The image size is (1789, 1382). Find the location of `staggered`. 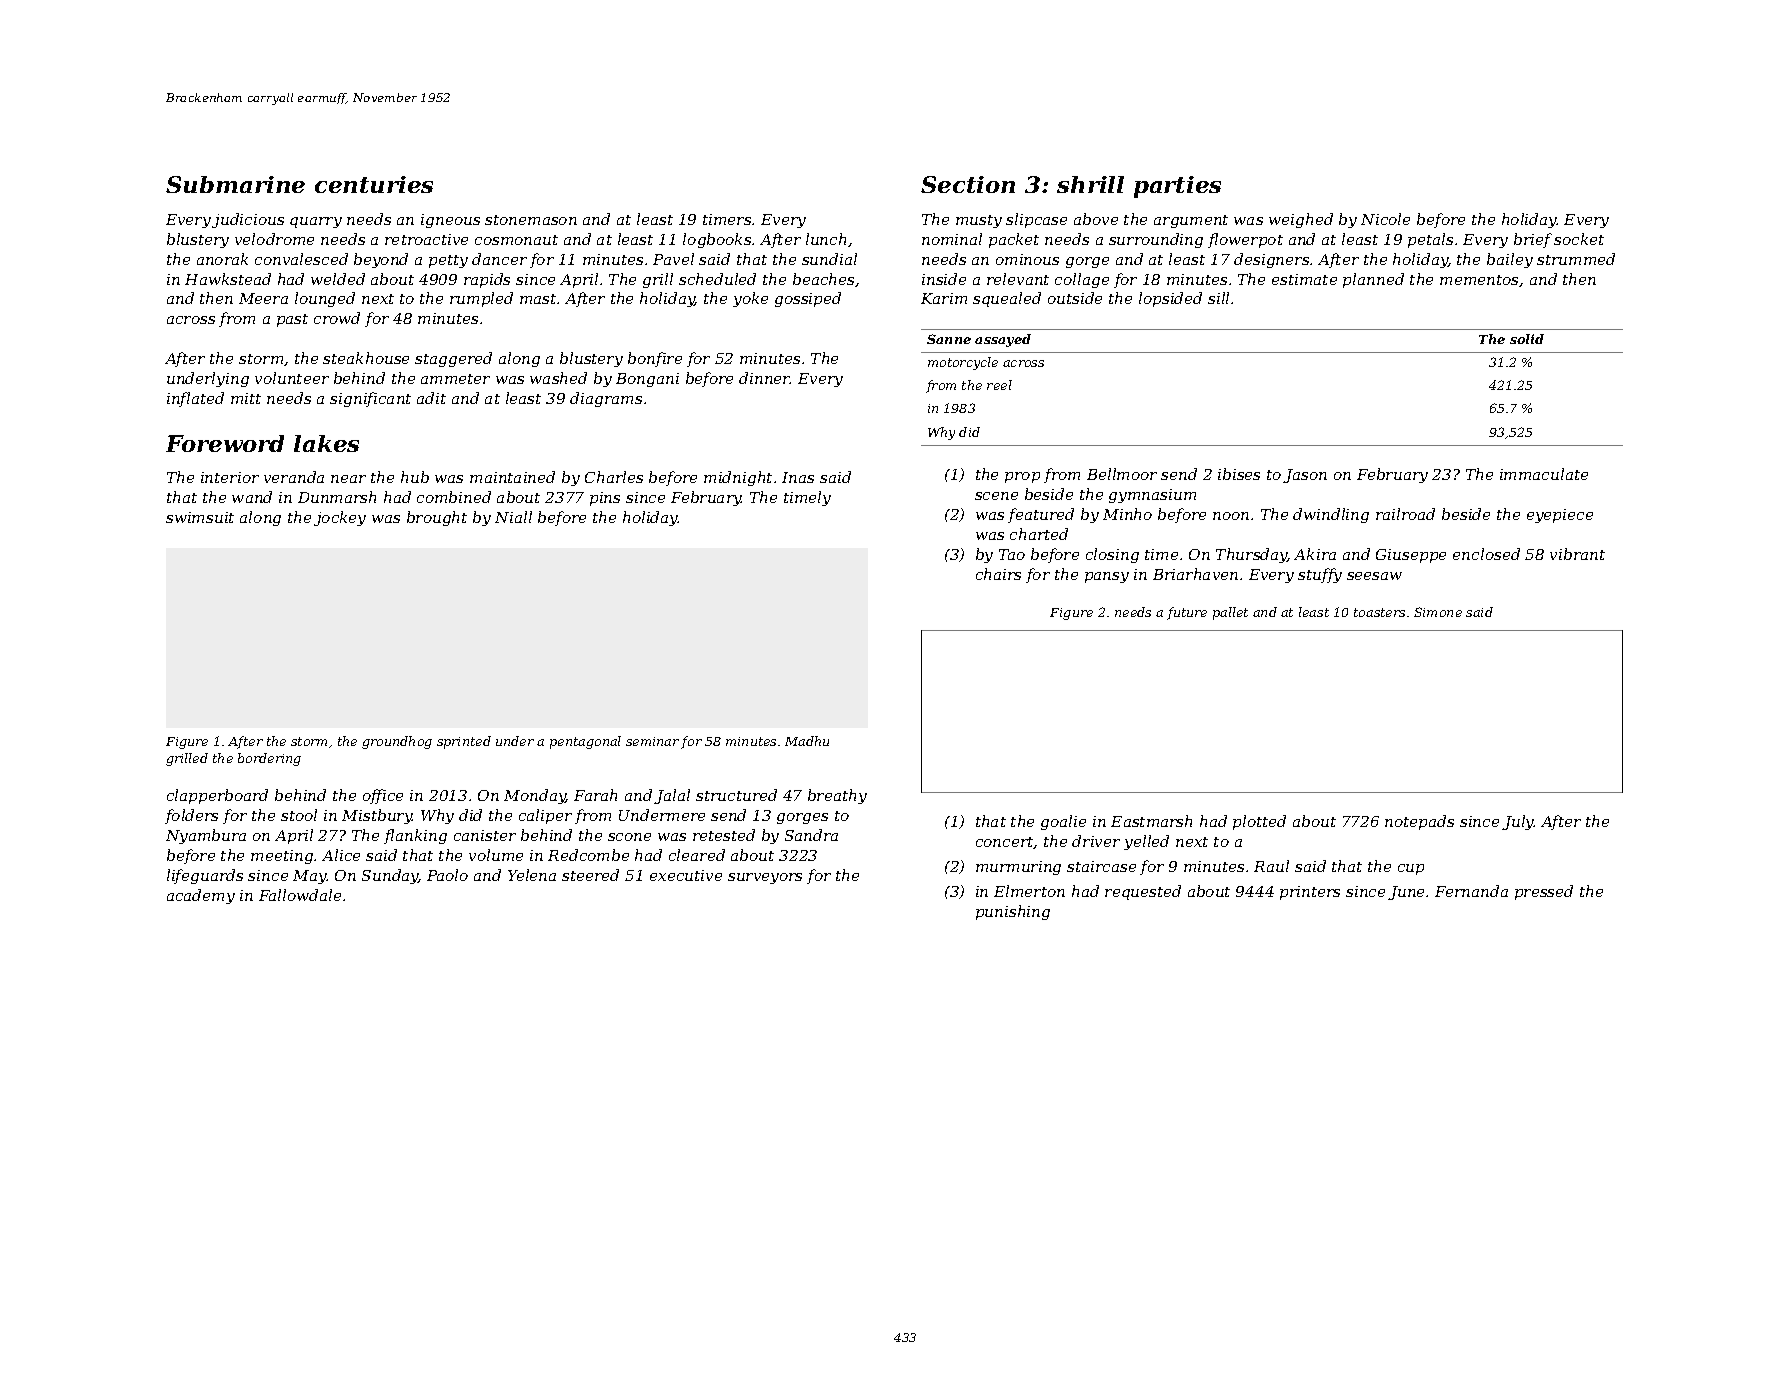

staggered is located at coordinates (453, 359).
